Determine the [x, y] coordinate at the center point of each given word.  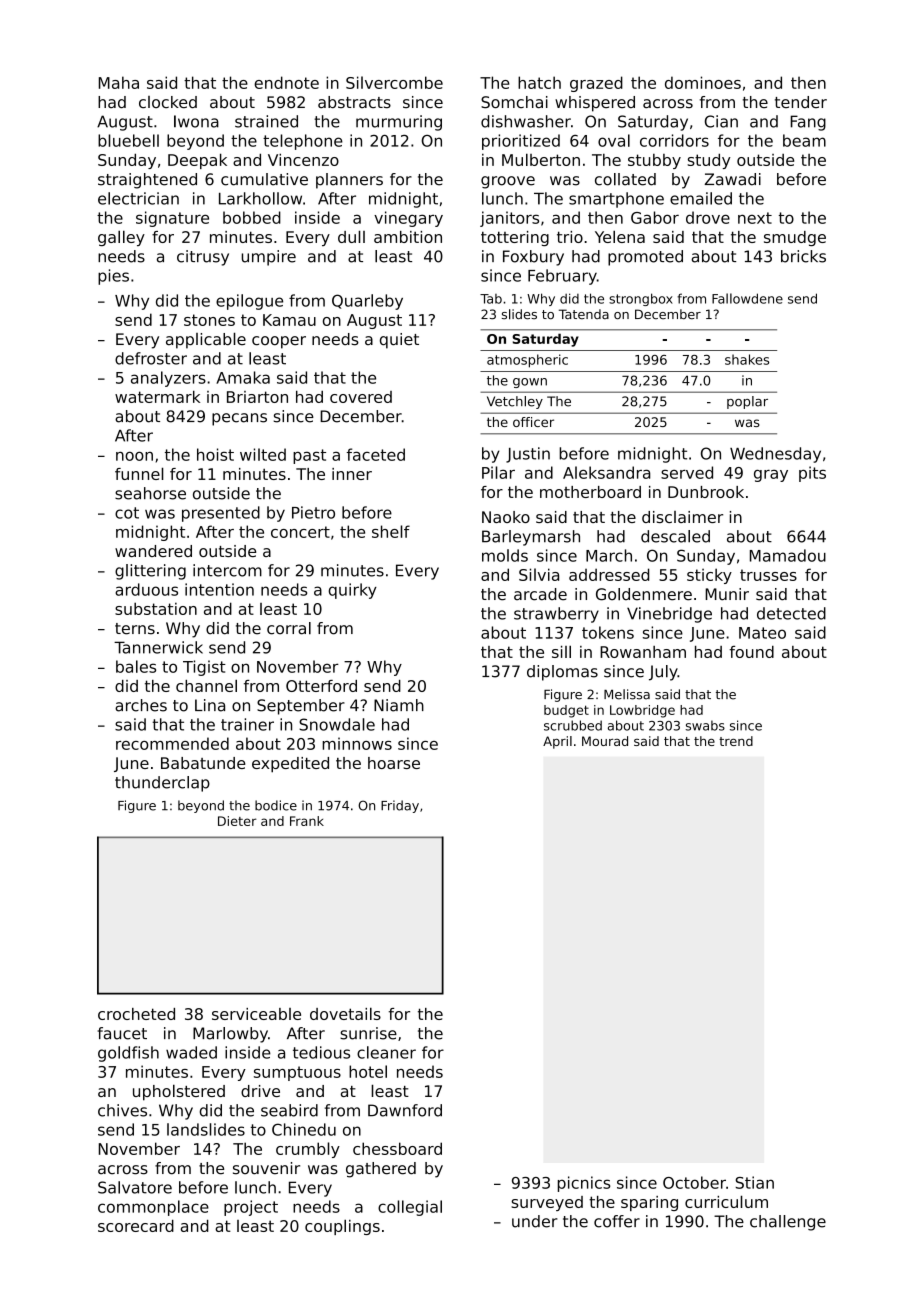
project [251, 1208]
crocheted [136, 1014]
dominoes [703, 82]
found [751, 652]
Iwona [196, 121]
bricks [803, 256]
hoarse [394, 763]
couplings [342, 1227]
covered [361, 397]
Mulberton [541, 159]
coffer [617, 1221]
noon [134, 456]
